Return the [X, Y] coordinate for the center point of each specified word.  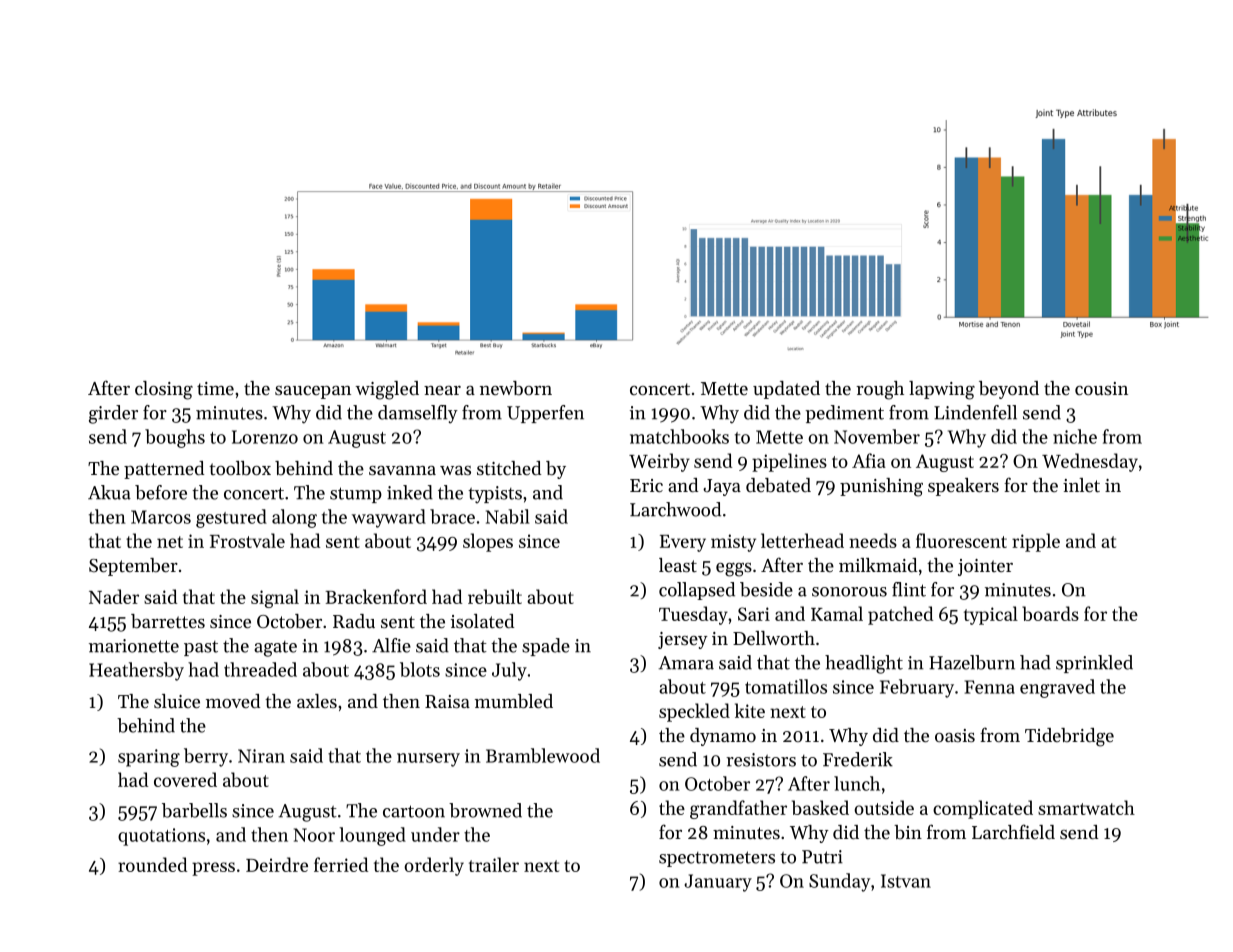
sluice [177, 701]
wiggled [387, 390]
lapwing [942, 390]
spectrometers [717, 859]
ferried [341, 864]
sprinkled [1094, 664]
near [442, 390]
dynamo [723, 737]
